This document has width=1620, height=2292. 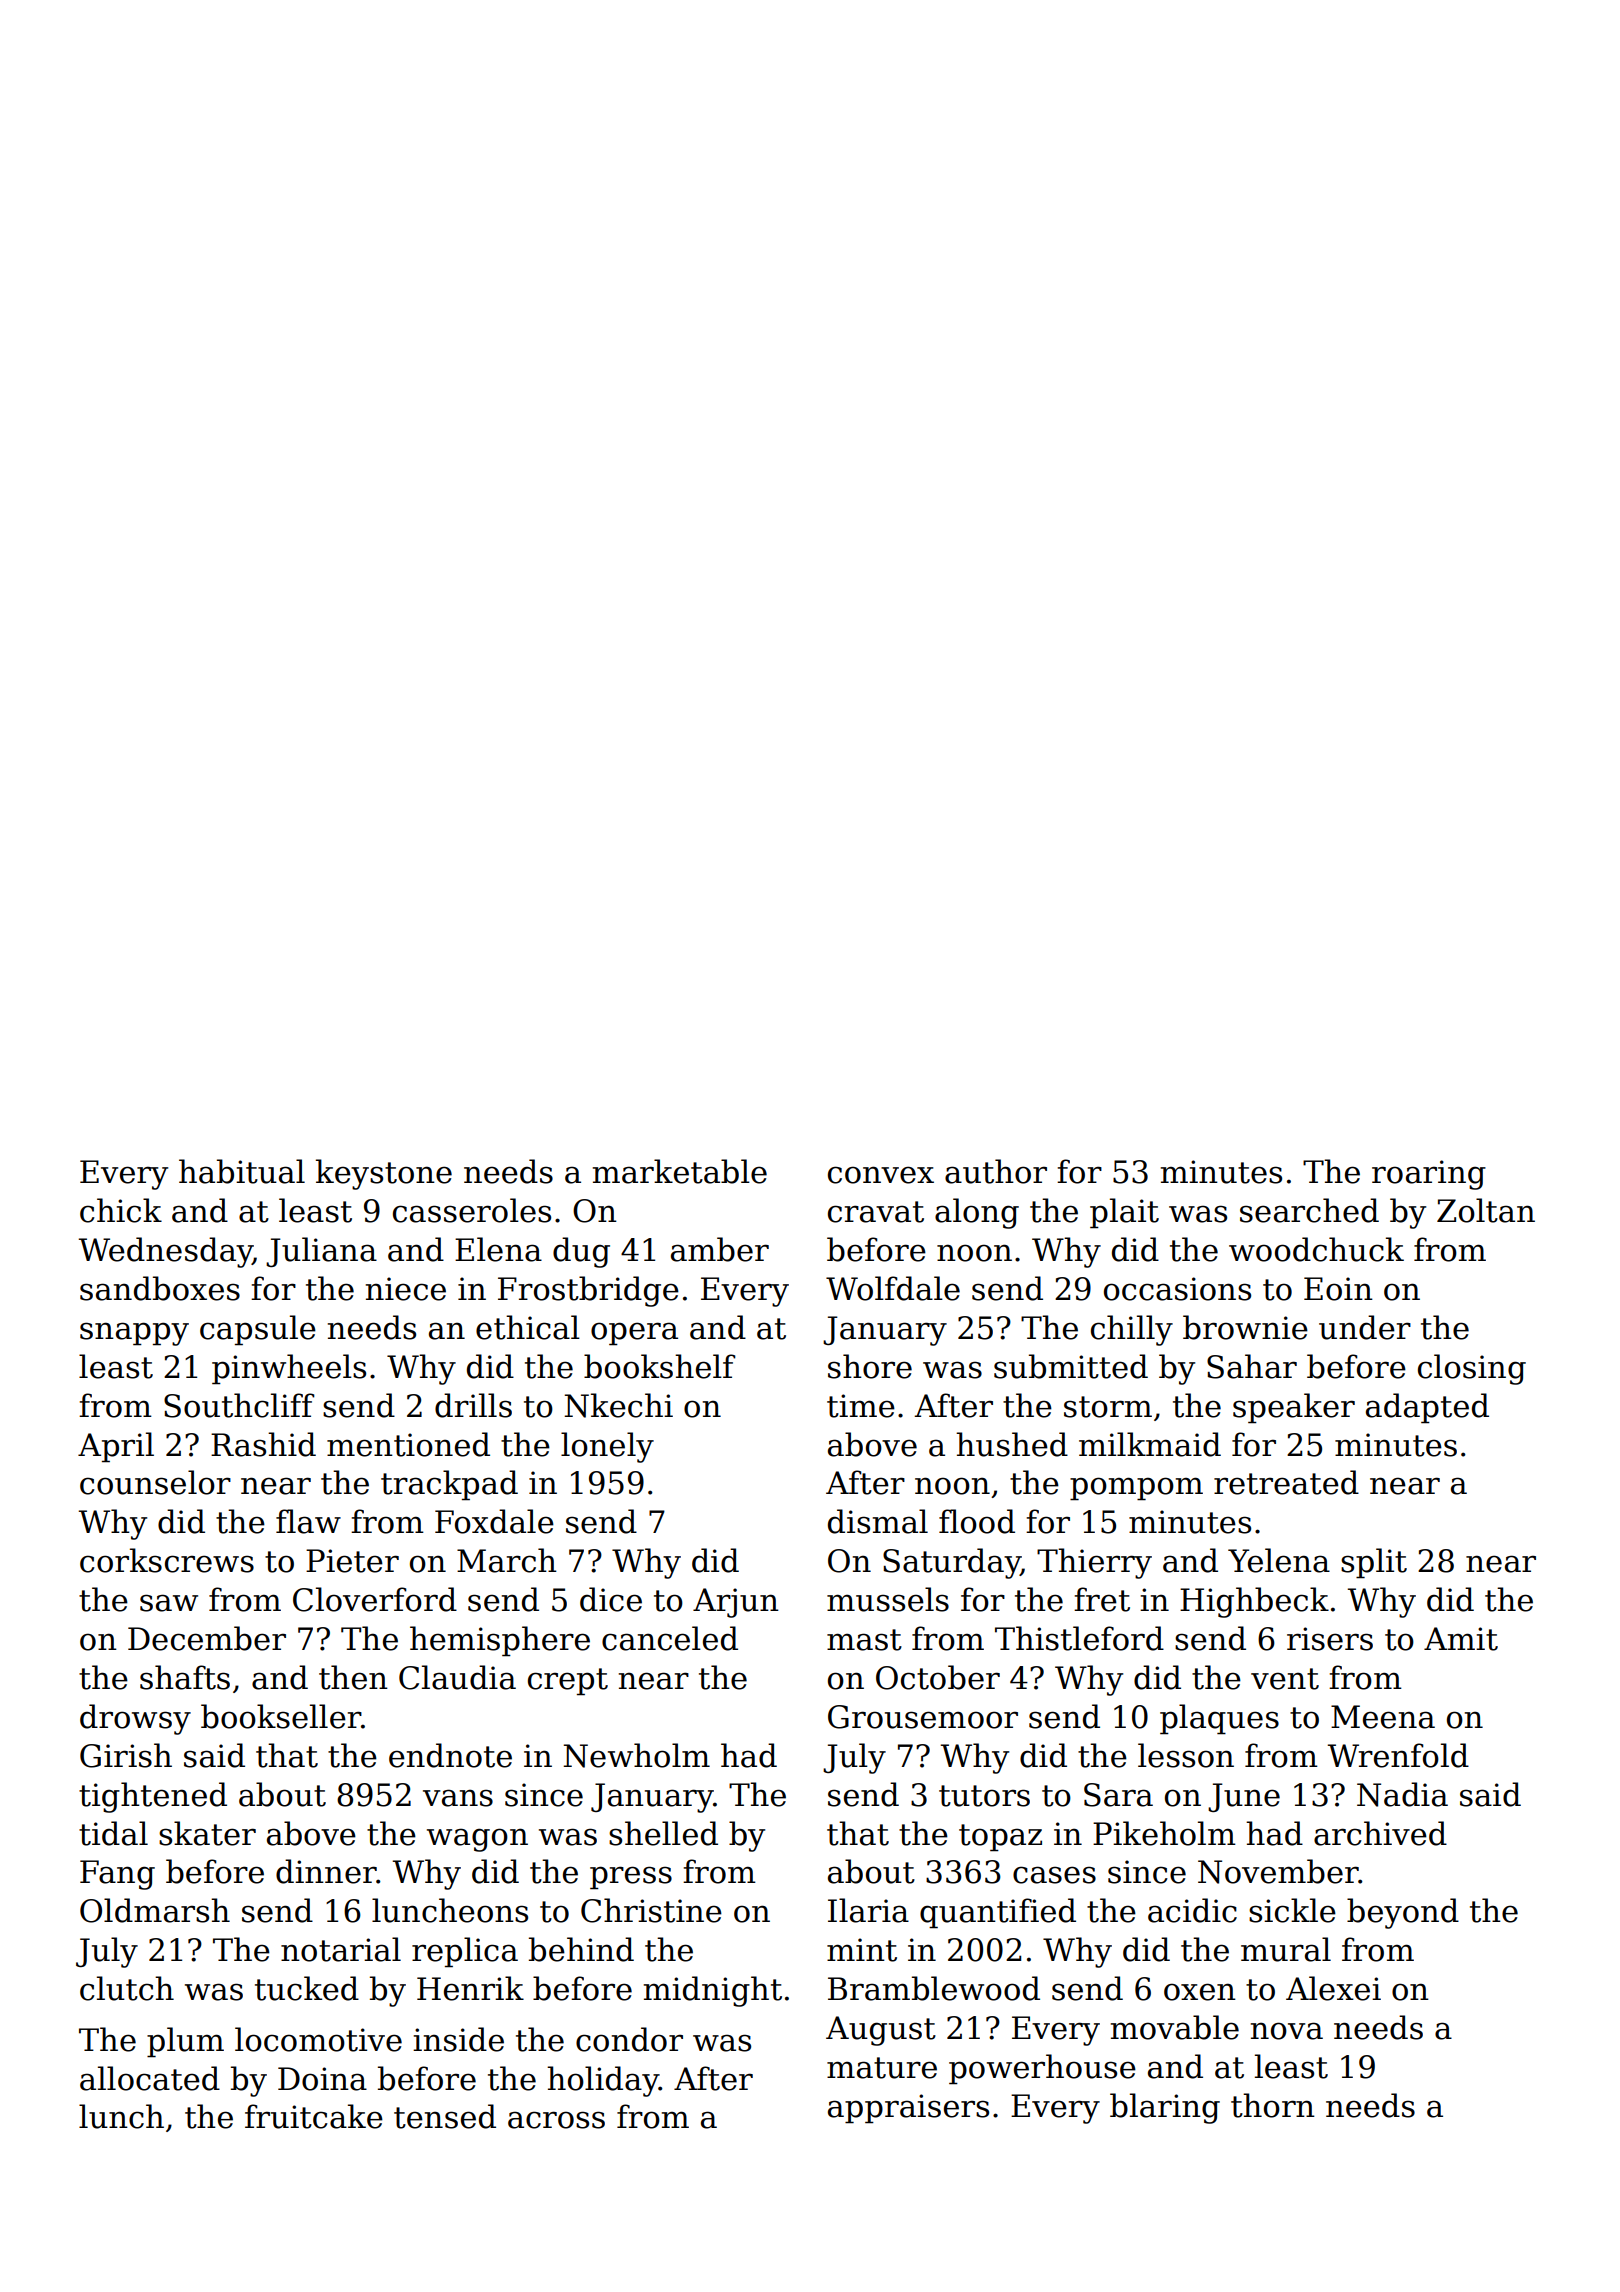 I want to click on appraisers, so click(x=908, y=2109).
